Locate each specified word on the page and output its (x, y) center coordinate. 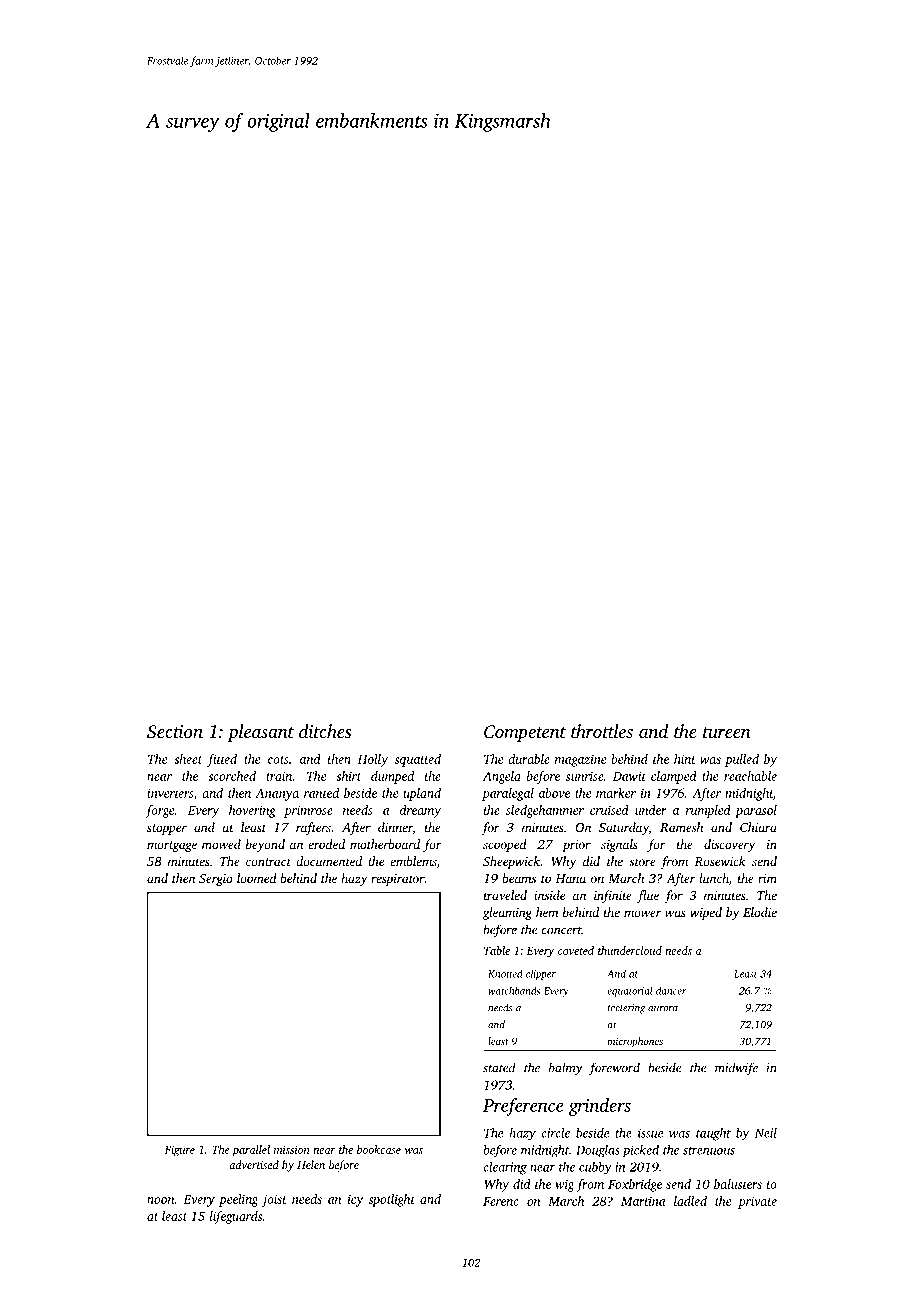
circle (555, 1133)
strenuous (709, 1151)
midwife (736, 1068)
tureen (727, 732)
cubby (595, 1168)
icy (355, 1200)
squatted (418, 760)
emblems (413, 861)
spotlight (392, 1200)
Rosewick (720, 861)
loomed (257, 878)
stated (499, 1067)
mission (292, 1149)
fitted (222, 760)
